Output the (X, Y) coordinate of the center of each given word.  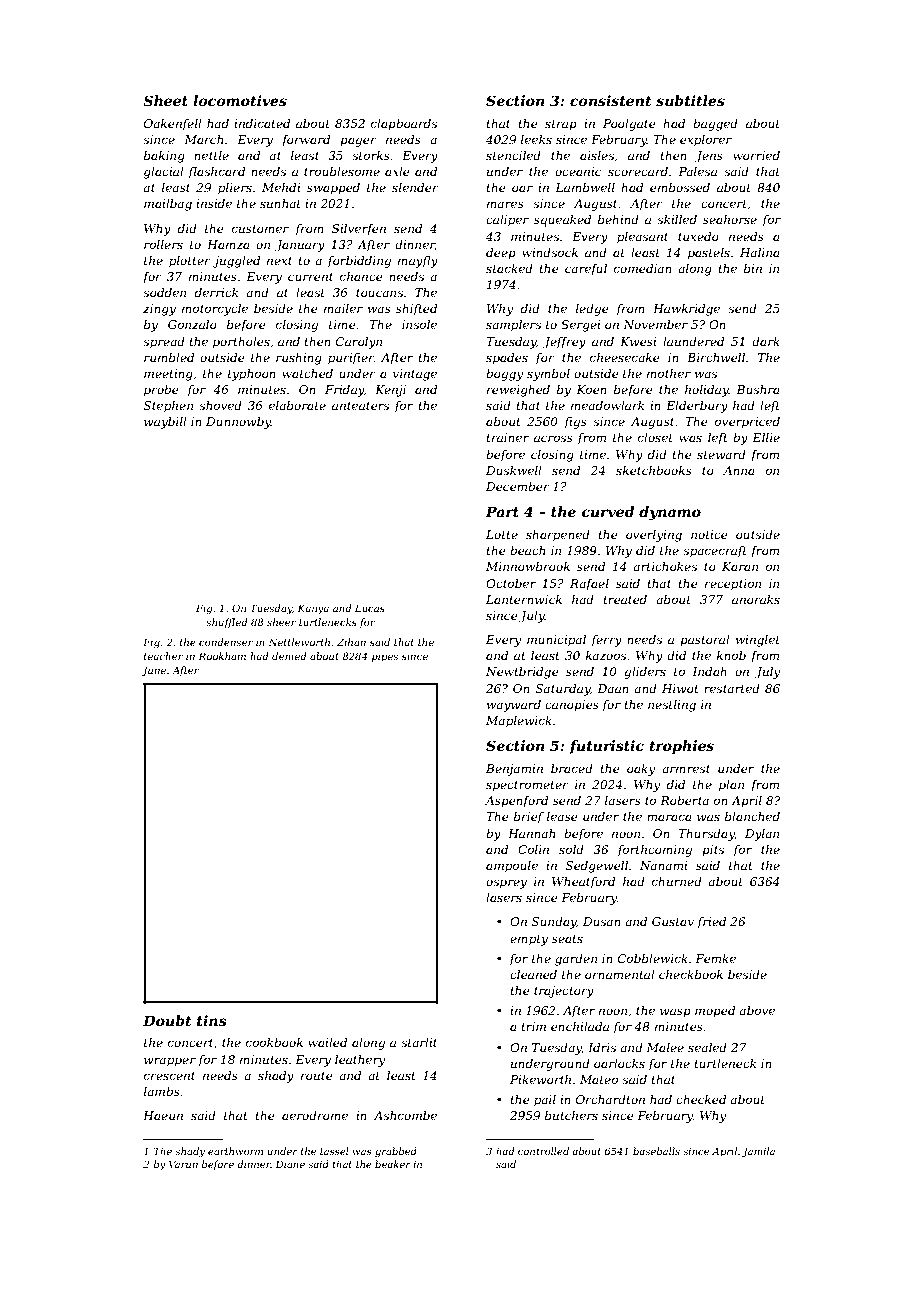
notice (709, 534)
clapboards (404, 125)
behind (618, 219)
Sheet (165, 100)
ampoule (512, 867)
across (553, 438)
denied (289, 656)
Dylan (762, 835)
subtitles (690, 100)
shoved (220, 405)
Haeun (163, 1115)
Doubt (167, 1020)
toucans (379, 293)
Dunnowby (238, 423)
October (511, 583)
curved (607, 511)
